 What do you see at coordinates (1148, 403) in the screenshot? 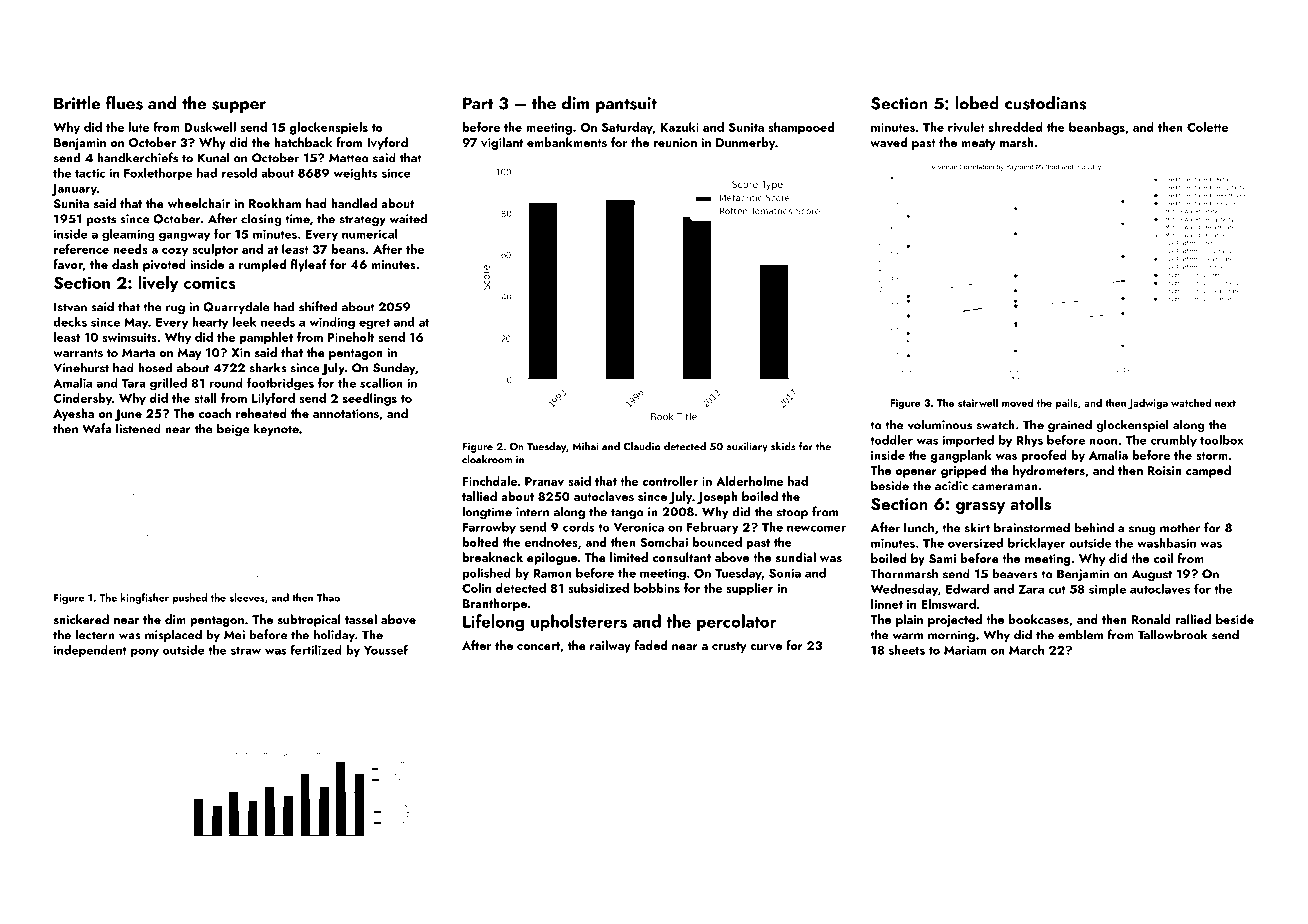
I see `Jadwiga` at bounding box center [1148, 403].
